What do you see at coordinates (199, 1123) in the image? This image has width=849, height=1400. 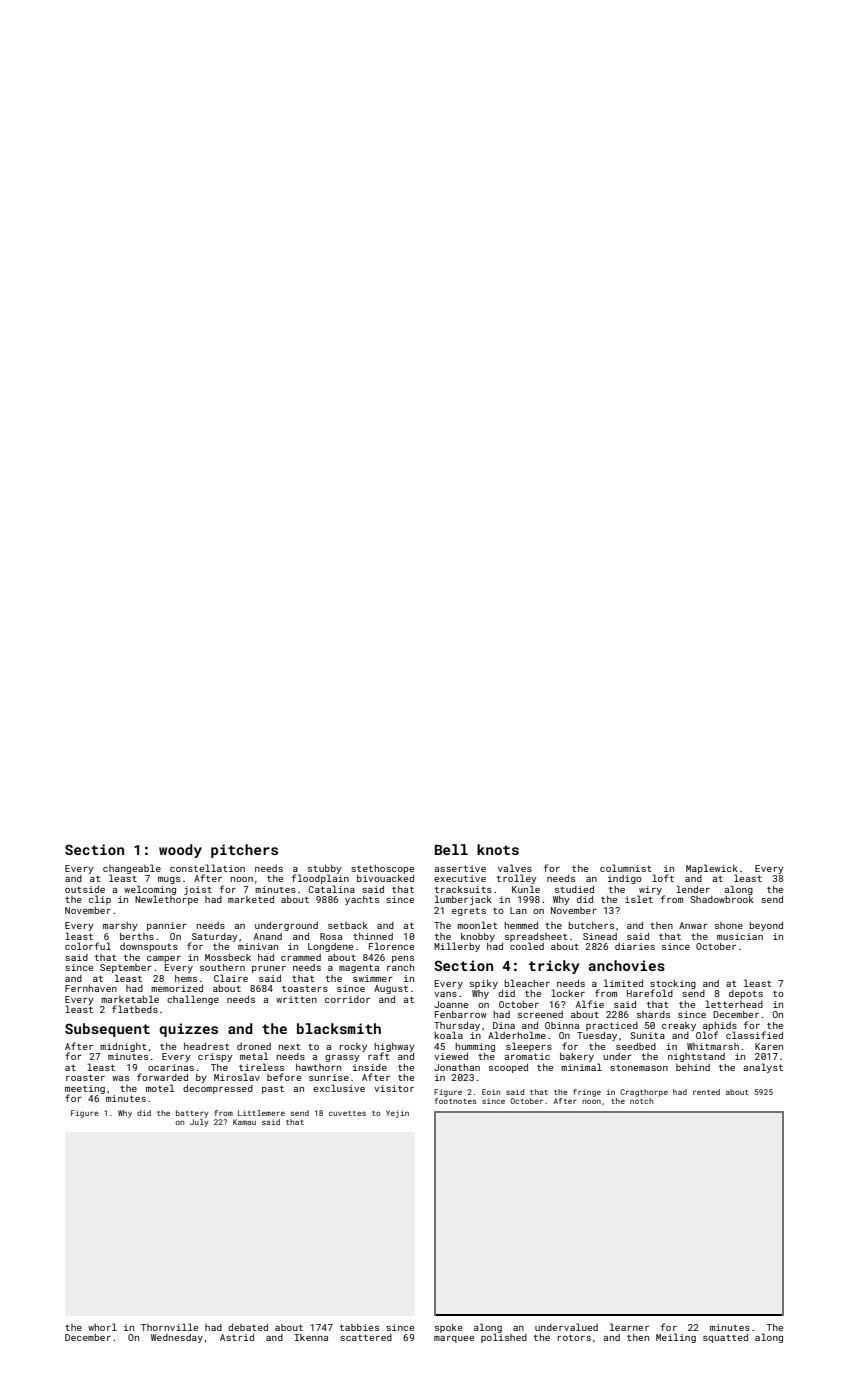 I see `July` at bounding box center [199, 1123].
